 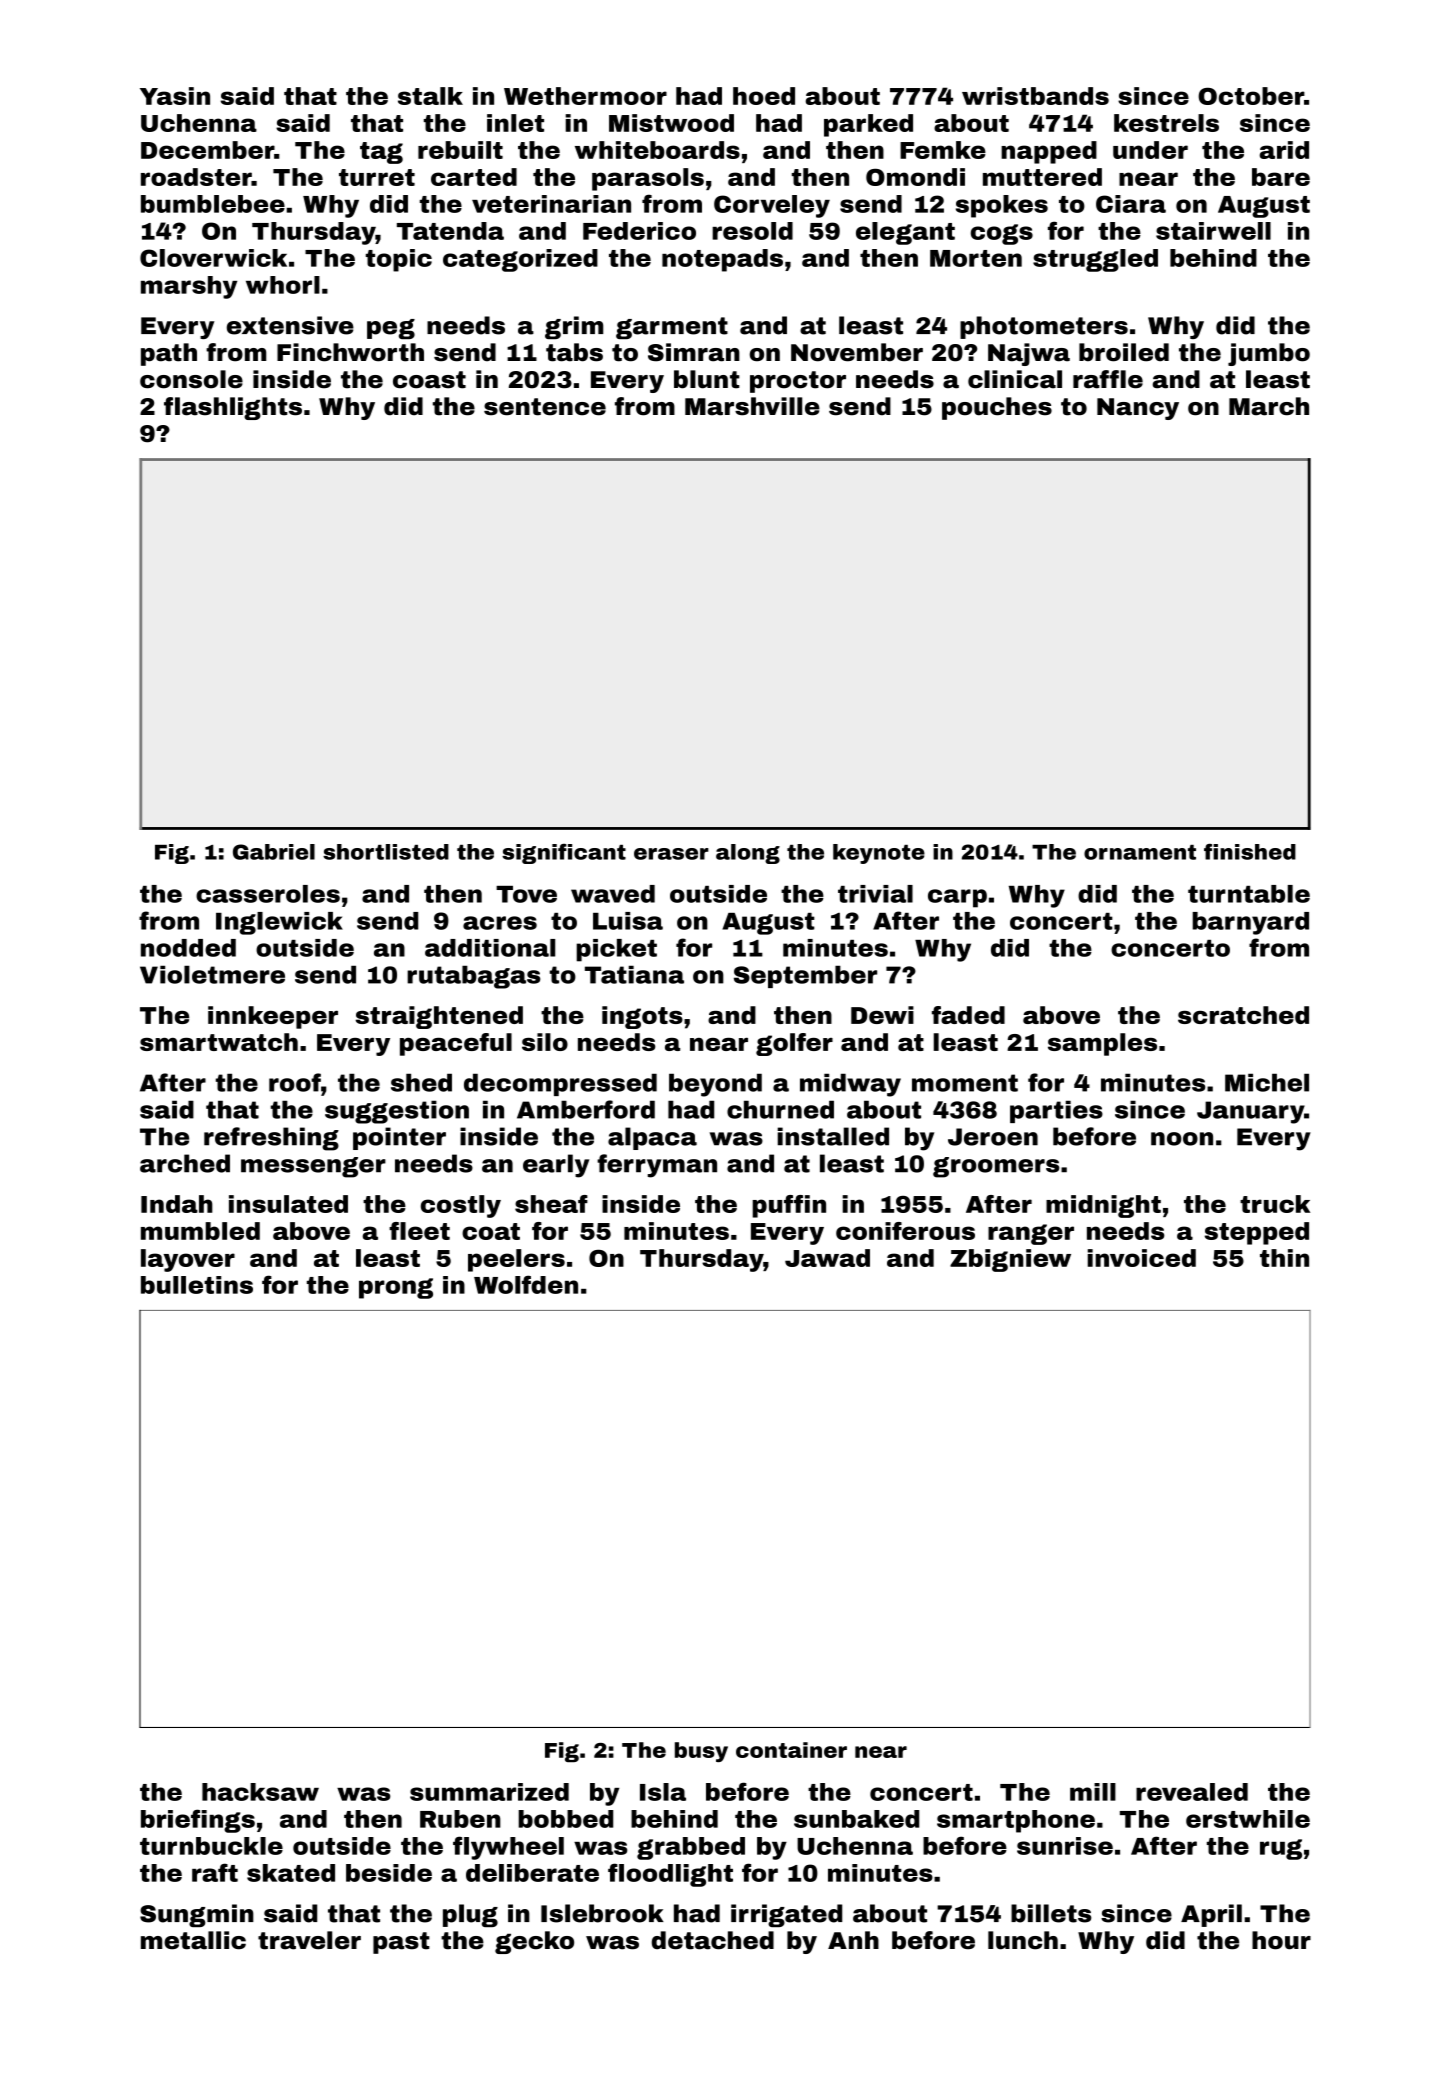 I want to click on stalk, so click(x=430, y=96).
